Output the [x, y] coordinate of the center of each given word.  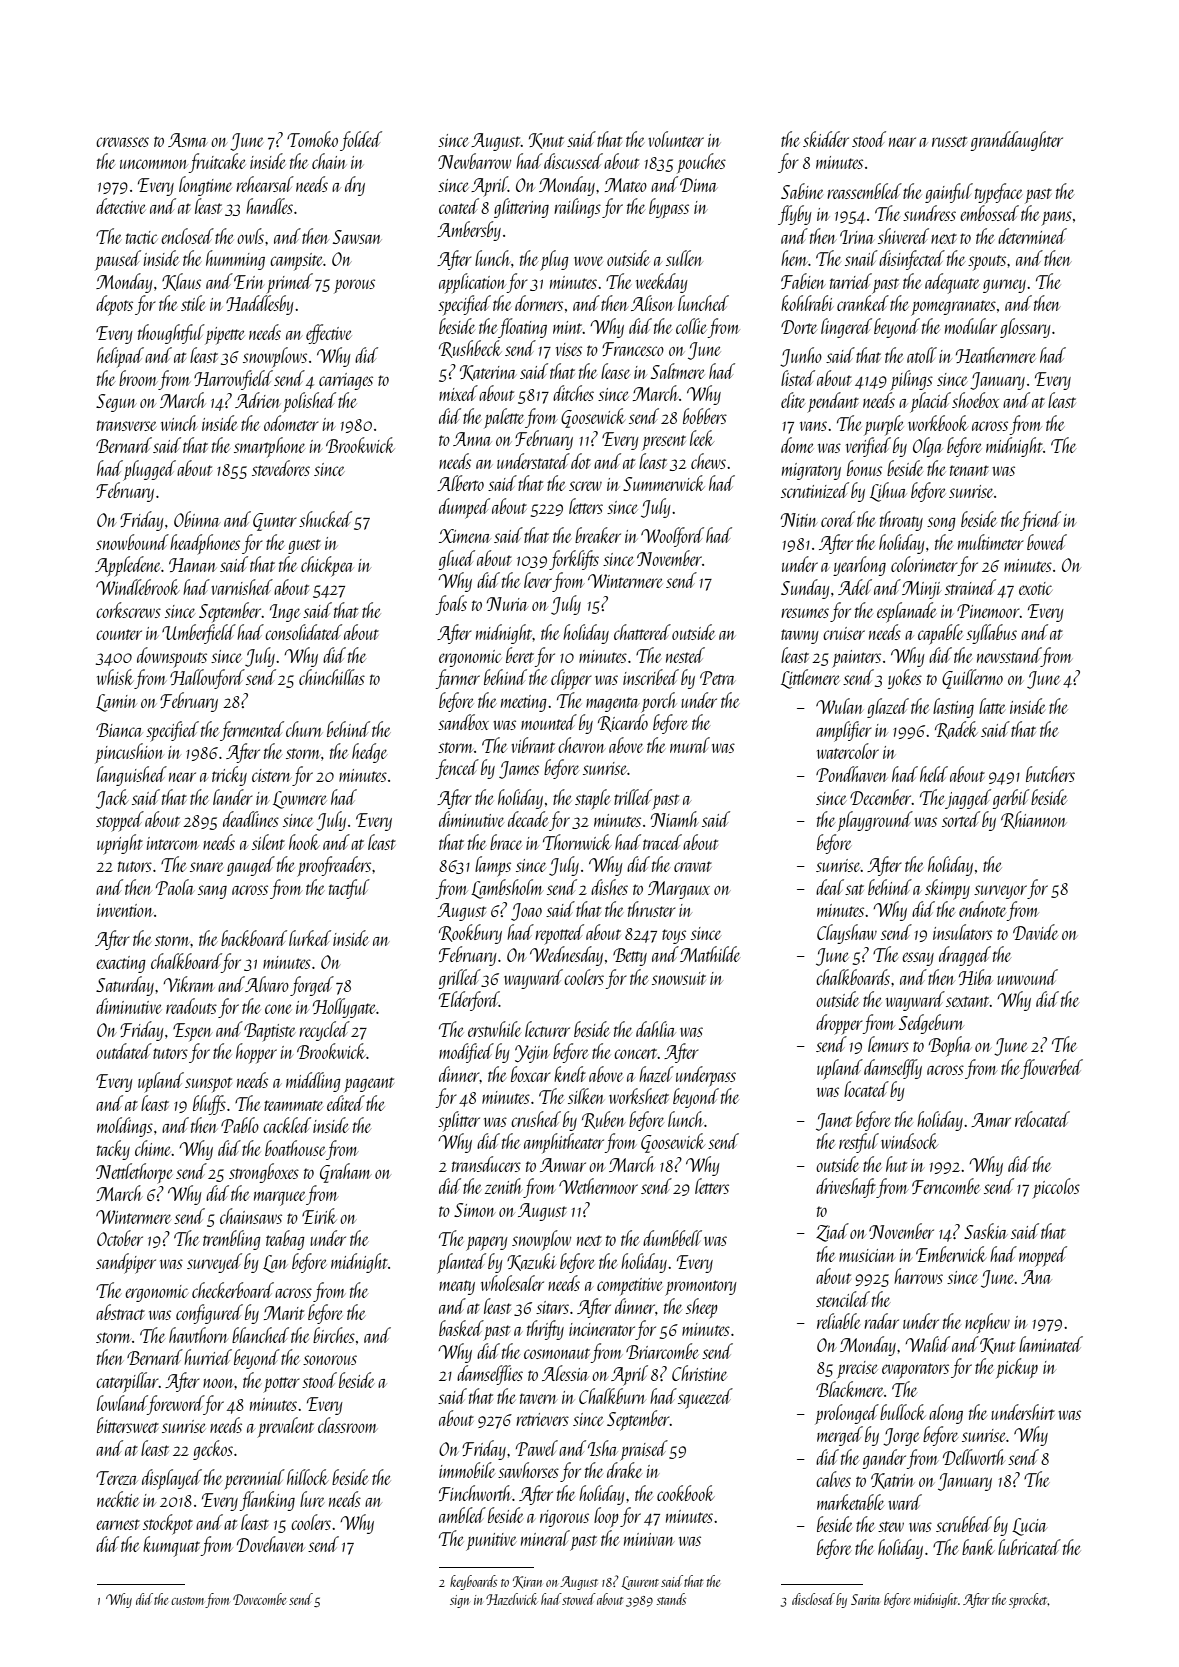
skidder [826, 139]
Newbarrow [474, 161]
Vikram [189, 984]
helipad [120, 357]
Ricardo [623, 723]
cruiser [844, 633]
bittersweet [128, 1425]
